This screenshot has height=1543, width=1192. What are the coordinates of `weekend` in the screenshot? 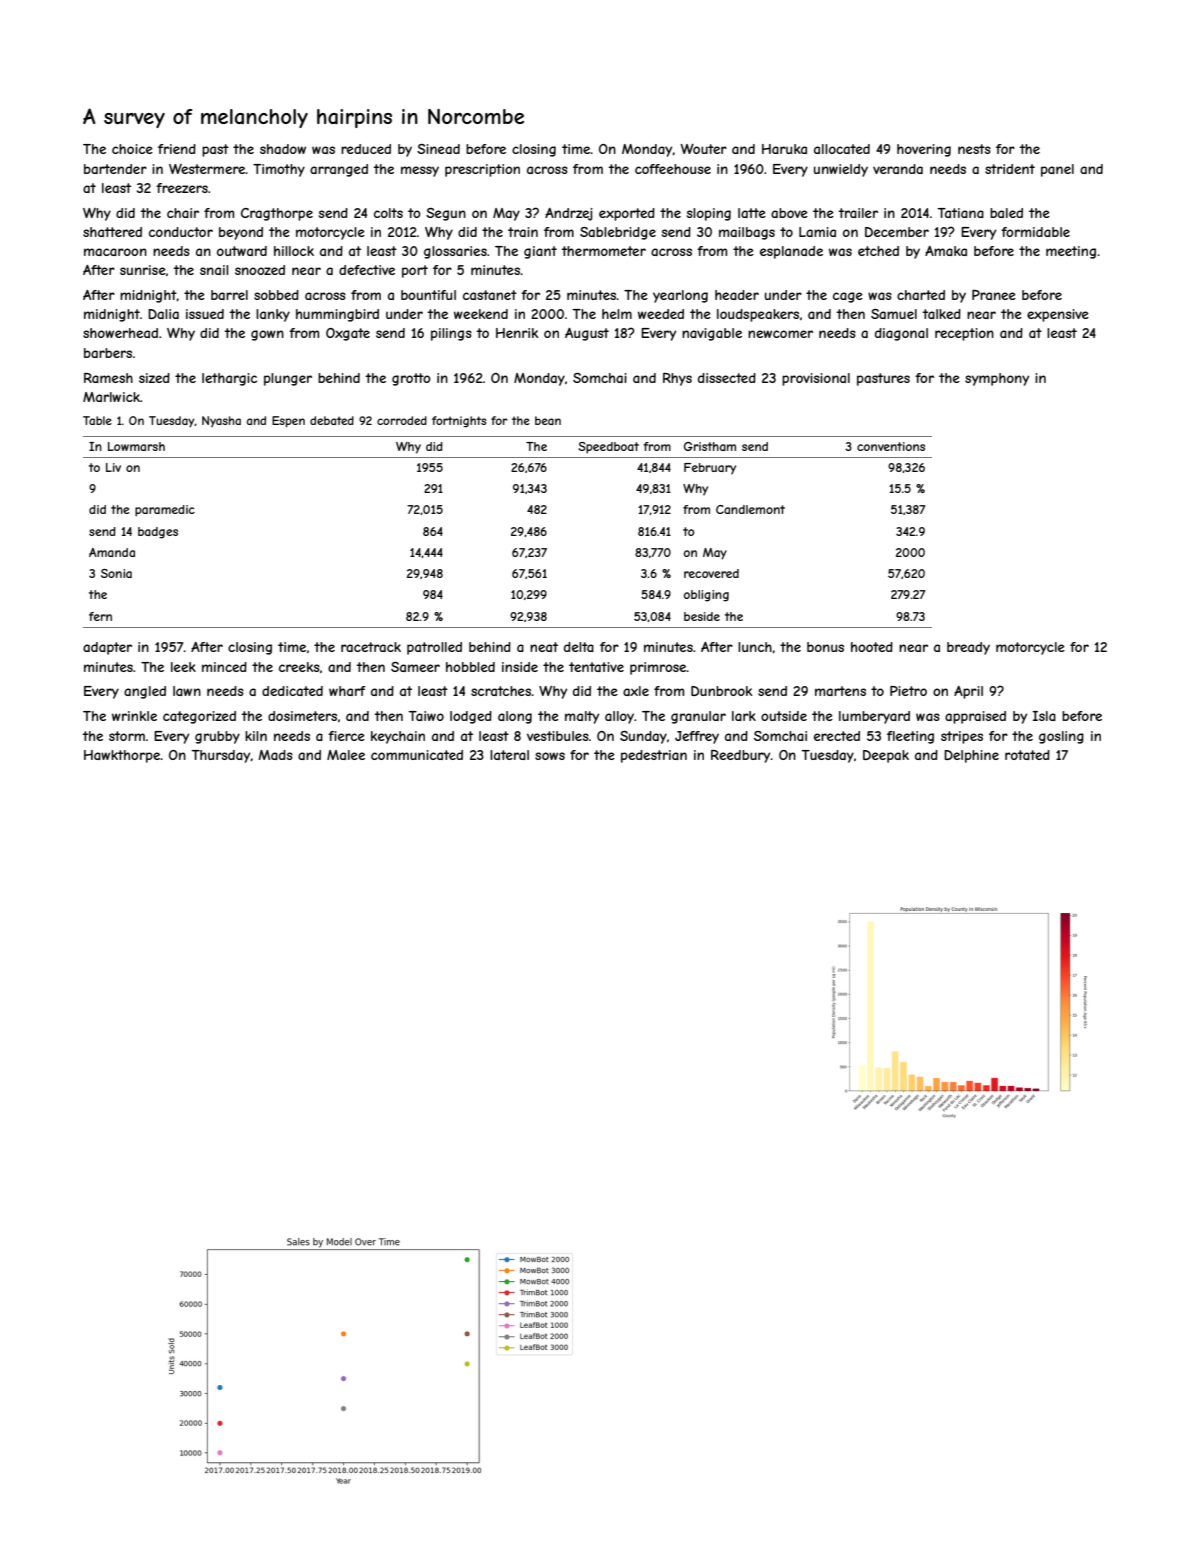 It's located at (481, 314).
